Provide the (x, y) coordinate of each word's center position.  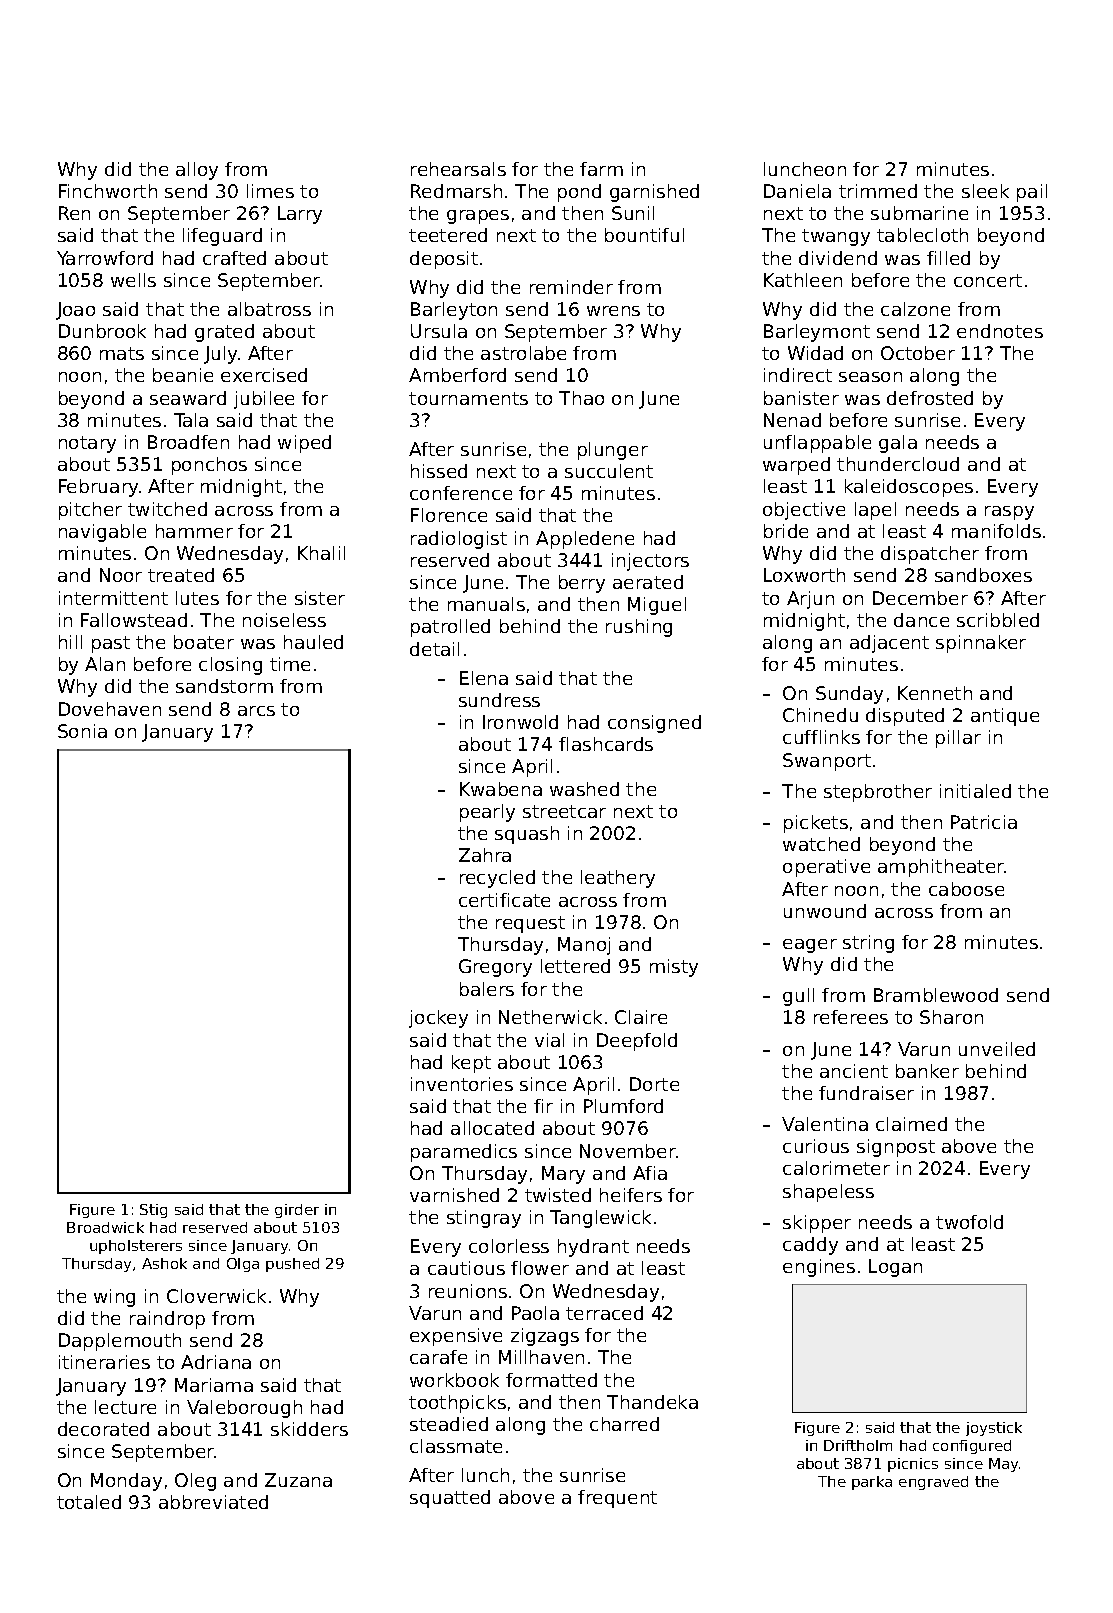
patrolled (450, 628)
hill (70, 642)
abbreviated (213, 1502)
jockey (438, 1019)
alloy (197, 171)
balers (487, 989)
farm (601, 169)
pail (1032, 193)
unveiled (997, 1049)
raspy (1009, 513)
